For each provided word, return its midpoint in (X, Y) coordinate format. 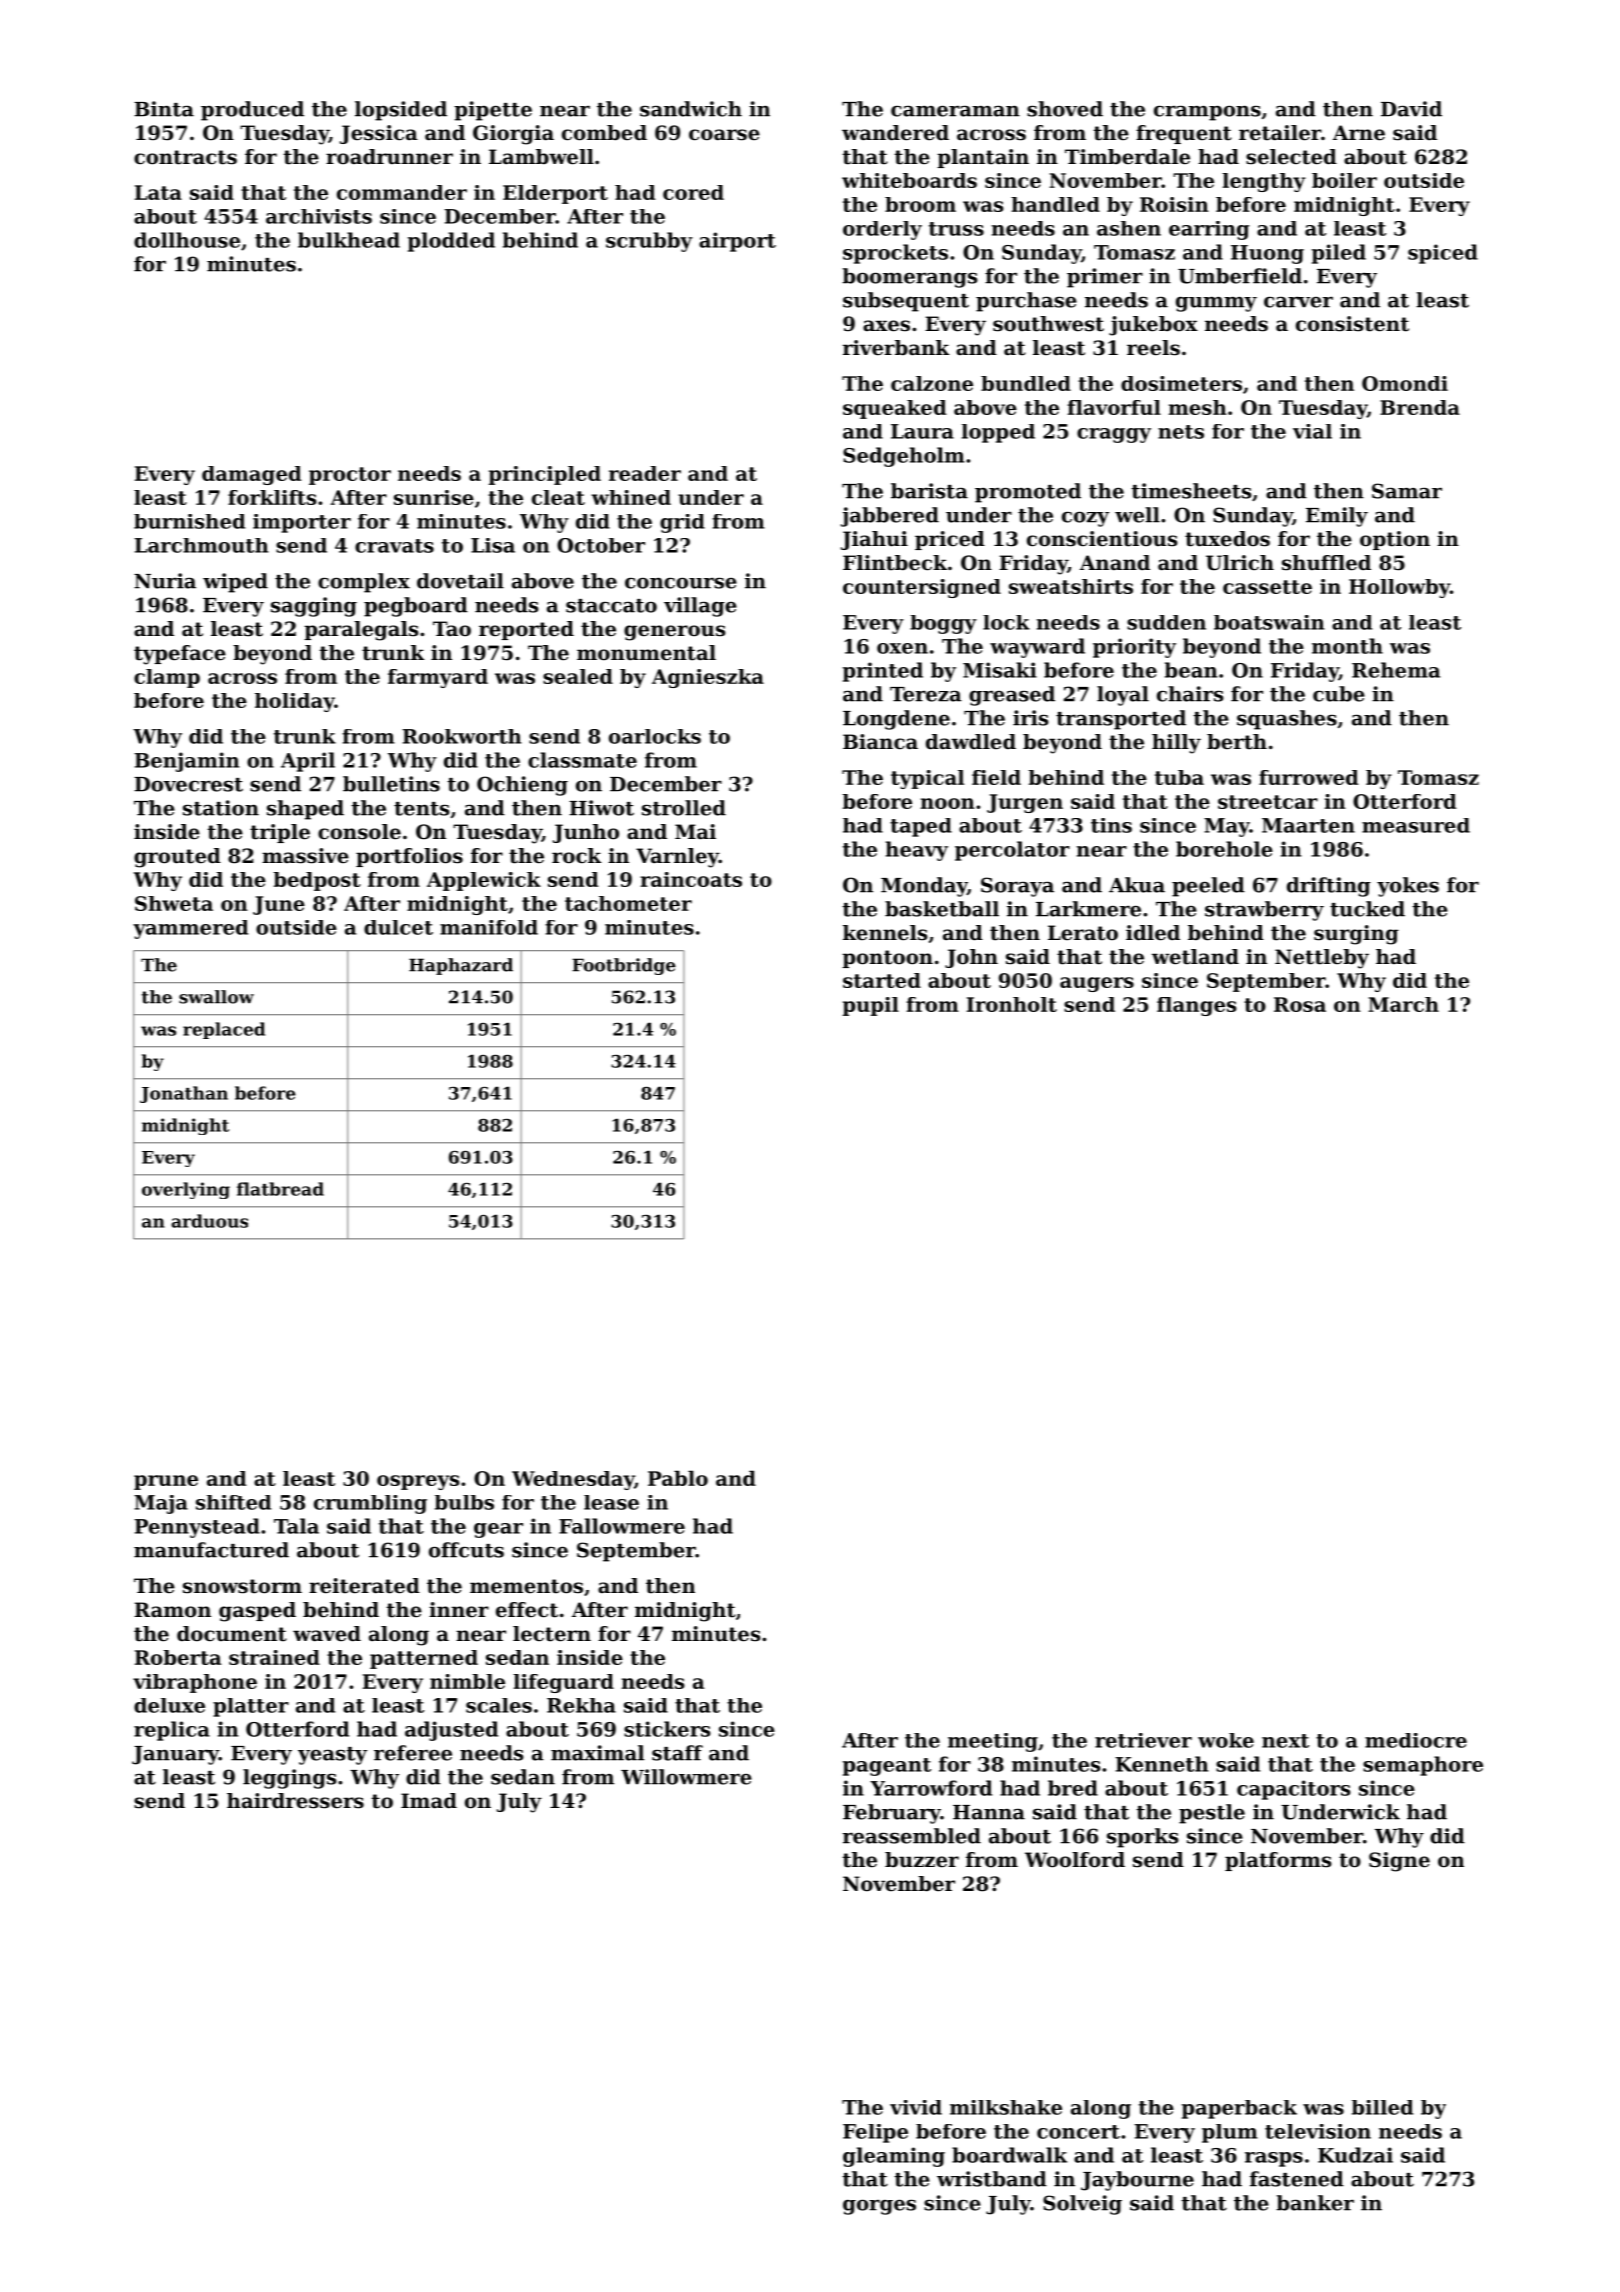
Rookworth (462, 736)
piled (1339, 254)
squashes (1287, 720)
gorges (879, 2207)
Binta (164, 109)
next (1285, 1741)
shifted (233, 1502)
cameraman (955, 111)
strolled (684, 808)
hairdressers (295, 1801)
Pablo (678, 1478)
